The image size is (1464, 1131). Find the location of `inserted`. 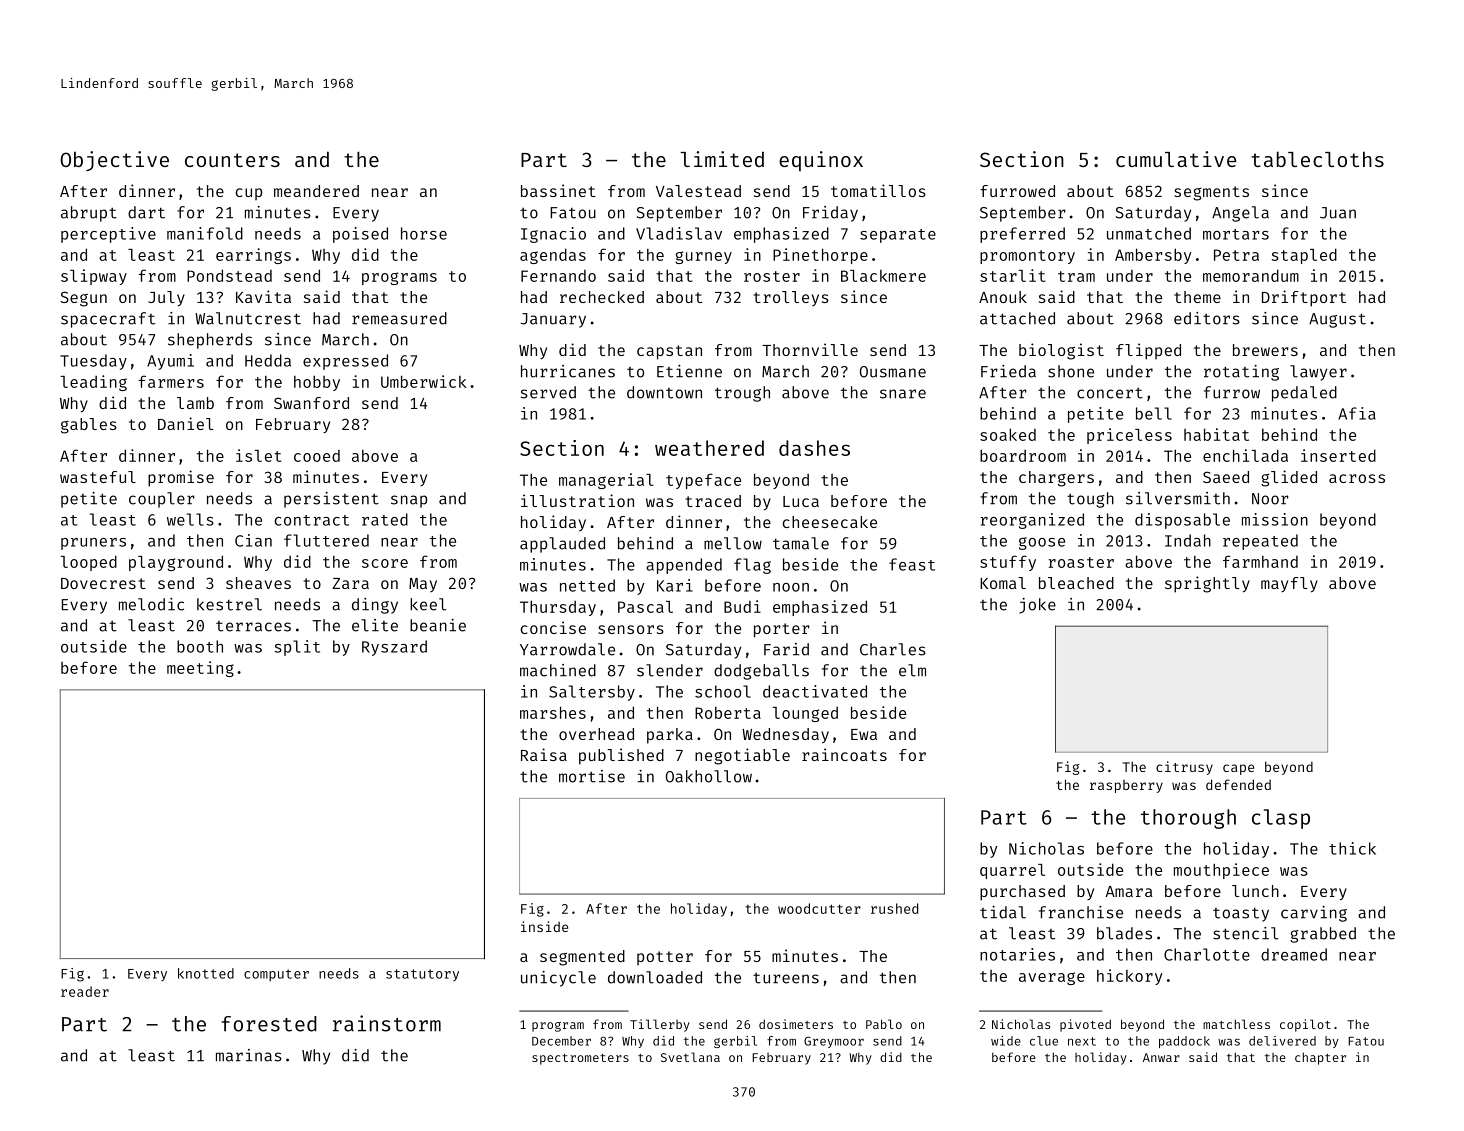

inserted is located at coordinates (1338, 455).
